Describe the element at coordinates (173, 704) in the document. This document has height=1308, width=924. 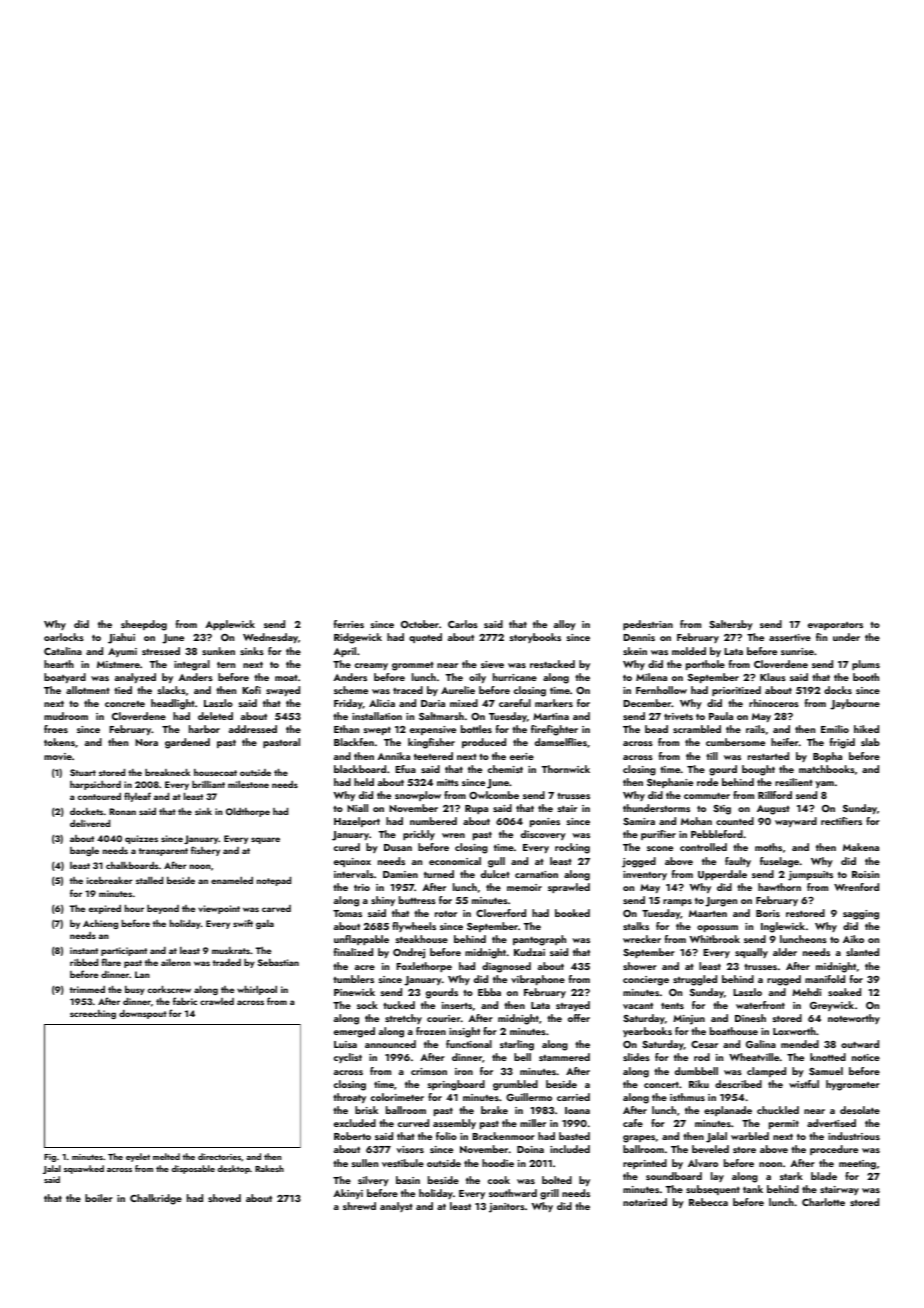
I see `headlight` at that location.
